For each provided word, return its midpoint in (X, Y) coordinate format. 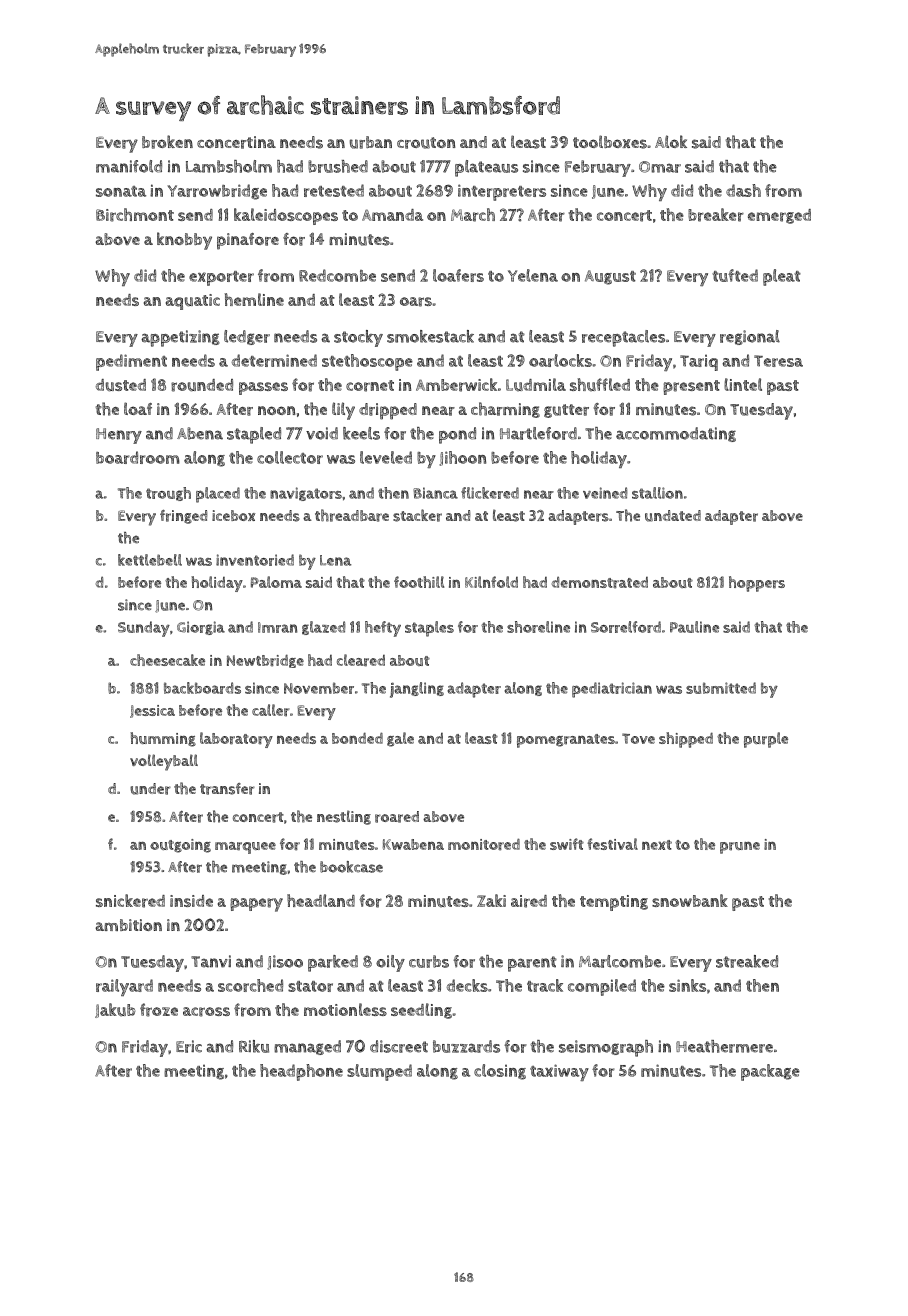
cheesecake (167, 660)
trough (168, 494)
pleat (782, 277)
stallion (657, 493)
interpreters (502, 192)
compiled (602, 987)
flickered (490, 493)
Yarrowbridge (217, 192)
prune (740, 848)
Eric (189, 1046)
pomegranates (566, 741)
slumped (379, 1072)
